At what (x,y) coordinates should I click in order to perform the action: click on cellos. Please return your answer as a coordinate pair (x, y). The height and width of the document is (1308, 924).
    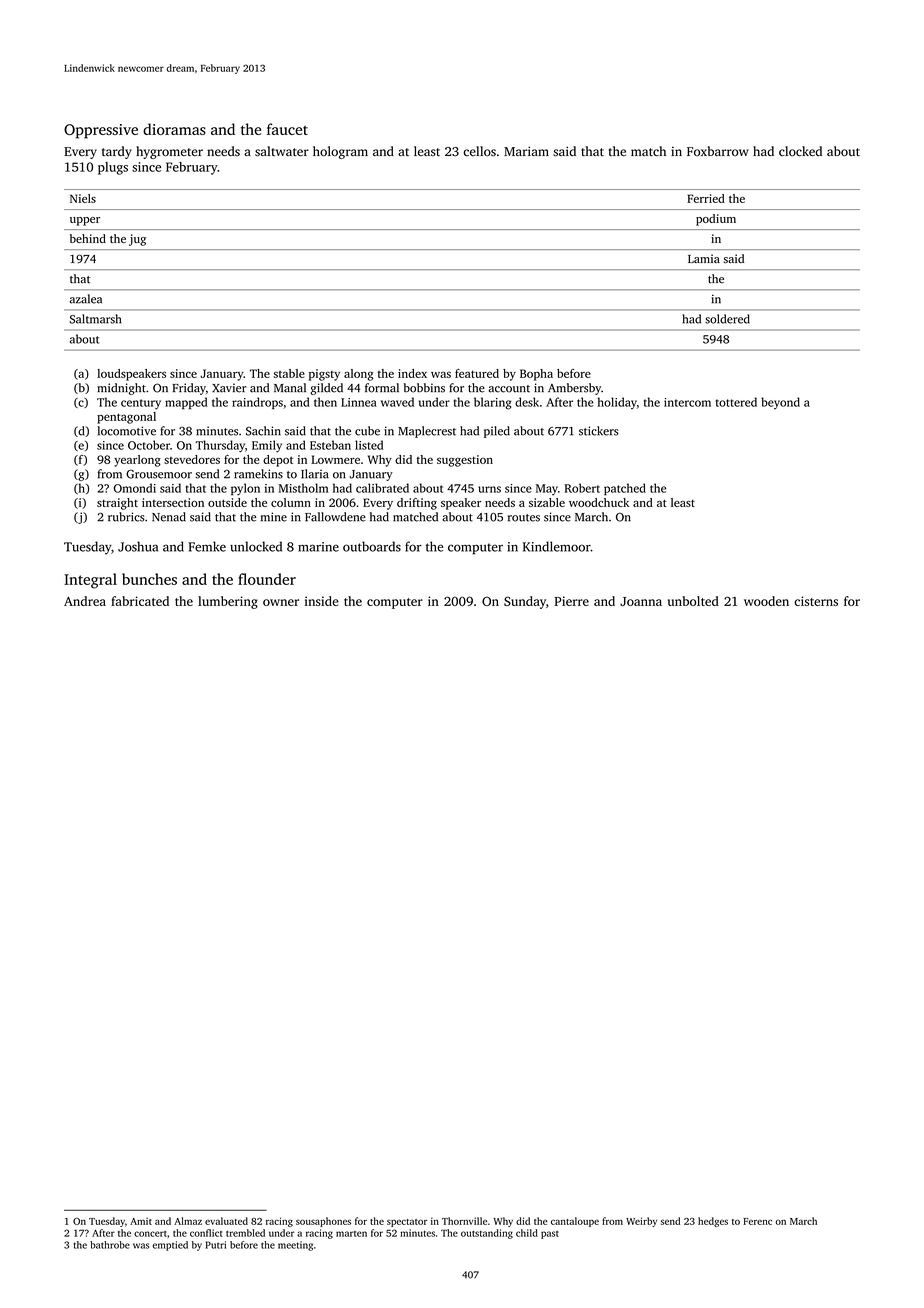
    Looking at the image, I should click on (480, 151).
